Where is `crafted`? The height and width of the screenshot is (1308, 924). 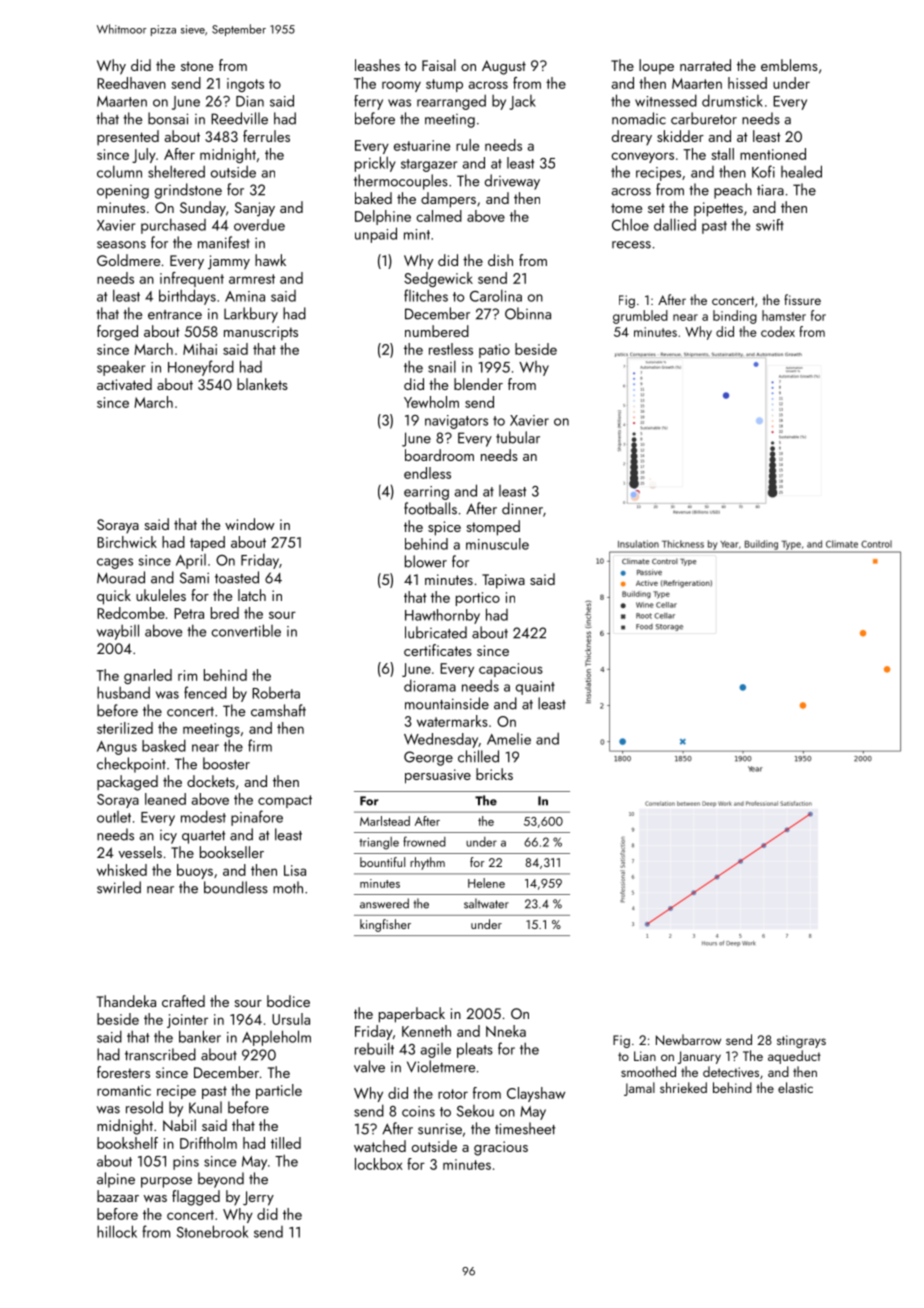
crafted is located at coordinates (183, 1001).
